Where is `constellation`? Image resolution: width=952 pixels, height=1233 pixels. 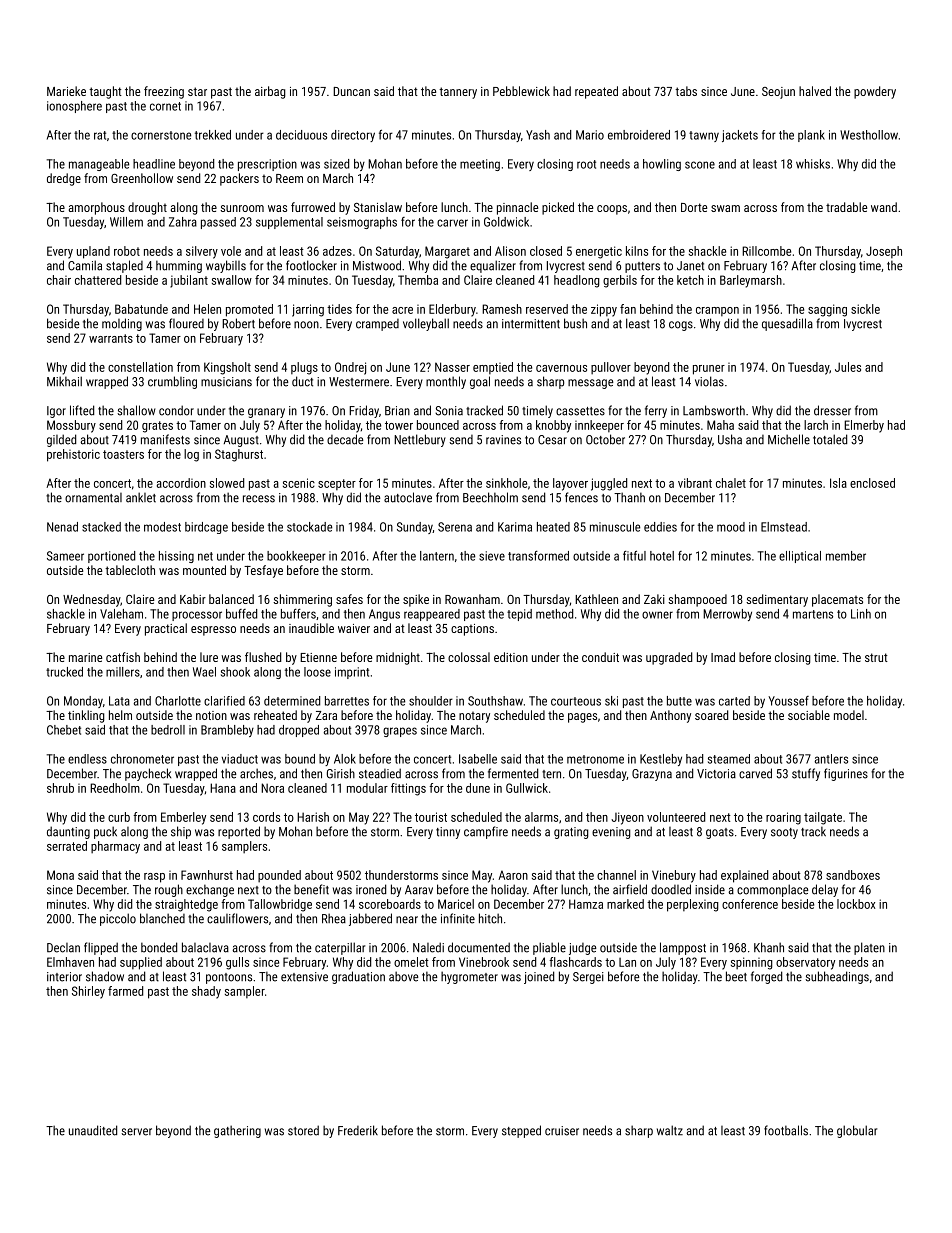 constellation is located at coordinates (140, 367).
